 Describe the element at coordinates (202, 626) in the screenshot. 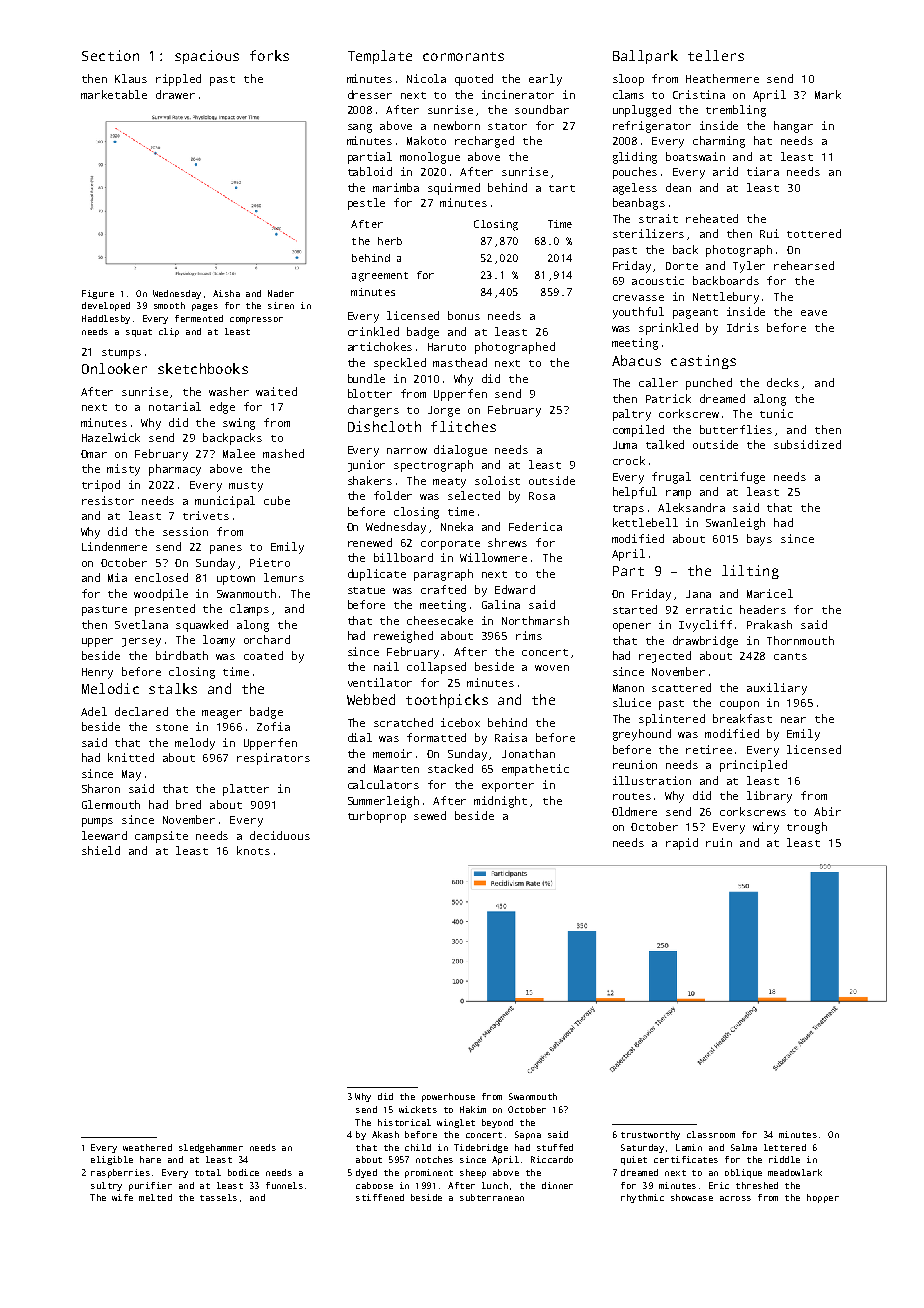

I see `squawked` at that location.
